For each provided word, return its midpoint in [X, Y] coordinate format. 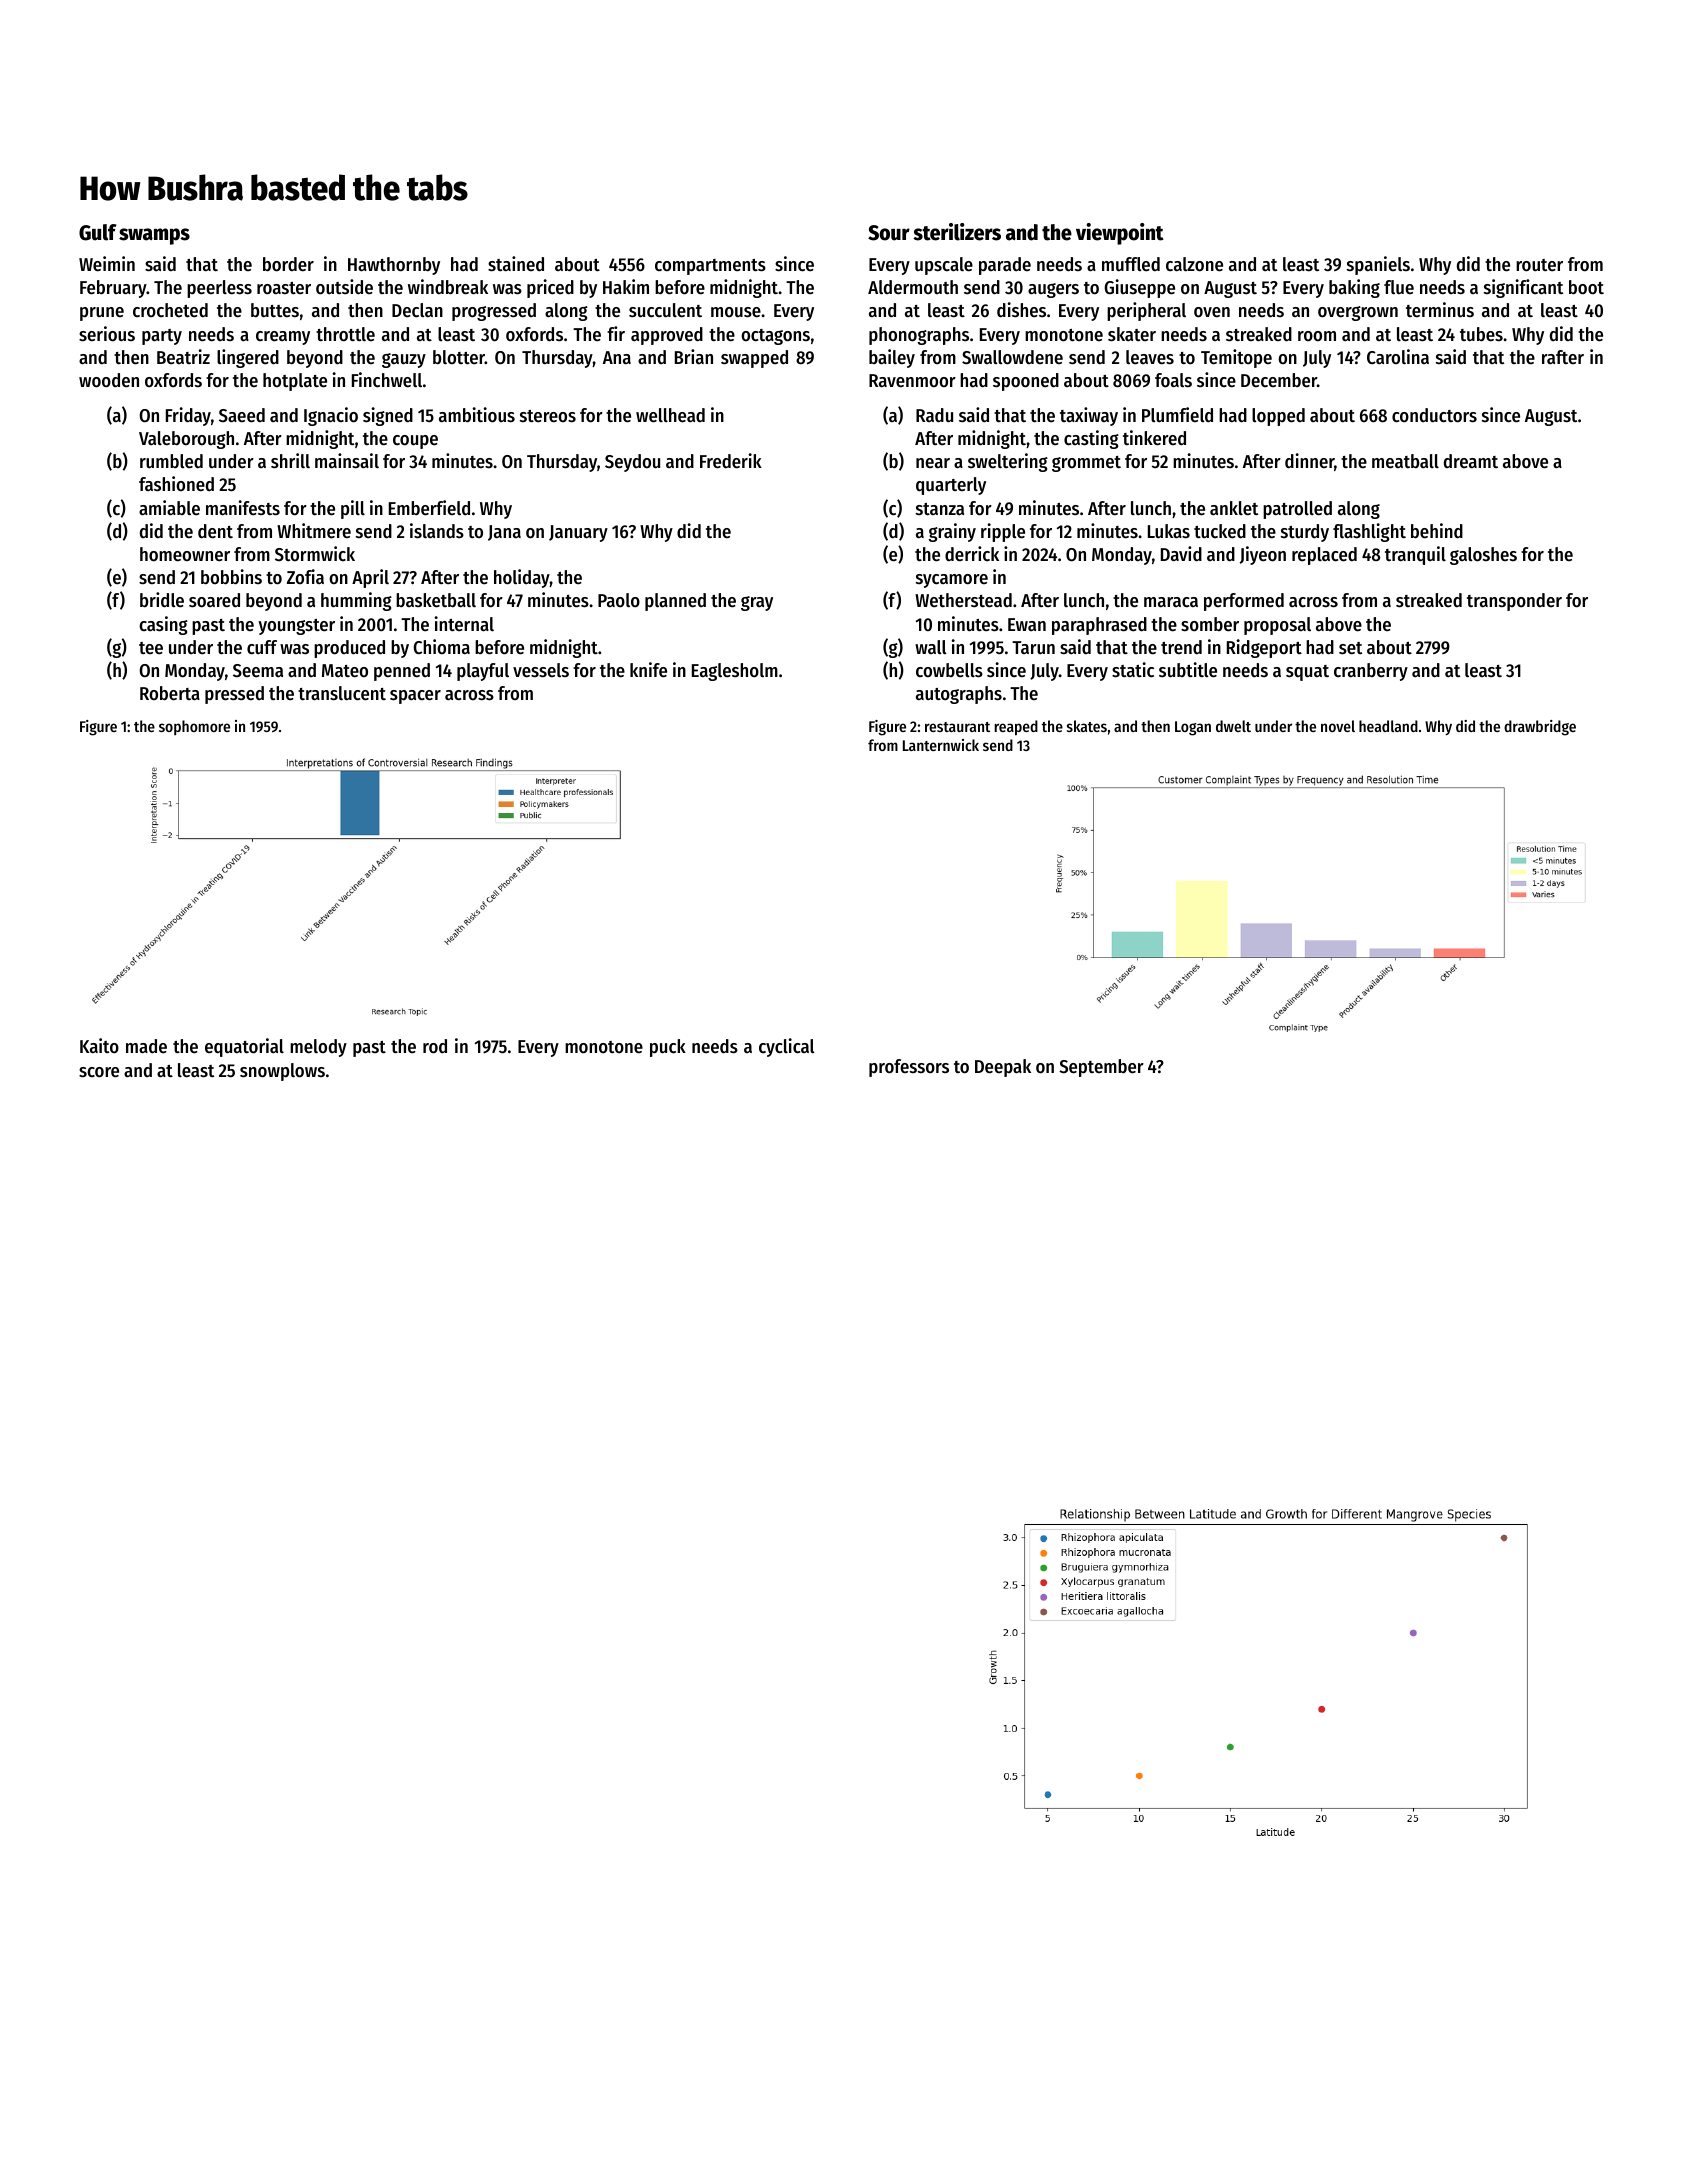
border [288, 264]
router [1539, 265]
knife [648, 670]
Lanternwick [941, 745]
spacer [415, 697]
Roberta [170, 693]
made [146, 1046]
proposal [1277, 626]
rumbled [171, 461]
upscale [944, 266]
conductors [1434, 415]
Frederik [731, 461]
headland [1388, 726]
